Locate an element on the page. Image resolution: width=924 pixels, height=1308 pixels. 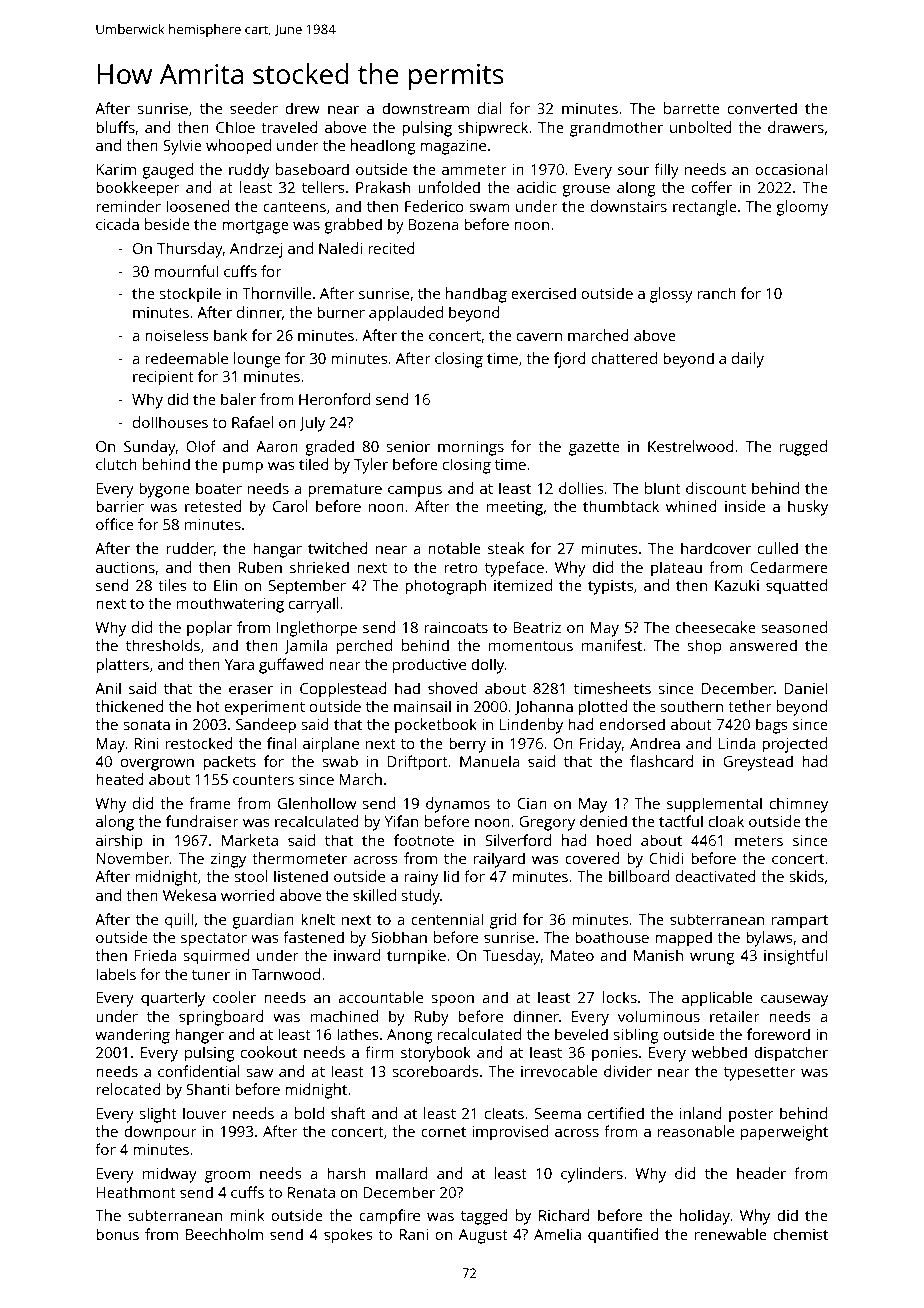
spokes is located at coordinates (348, 1236).
